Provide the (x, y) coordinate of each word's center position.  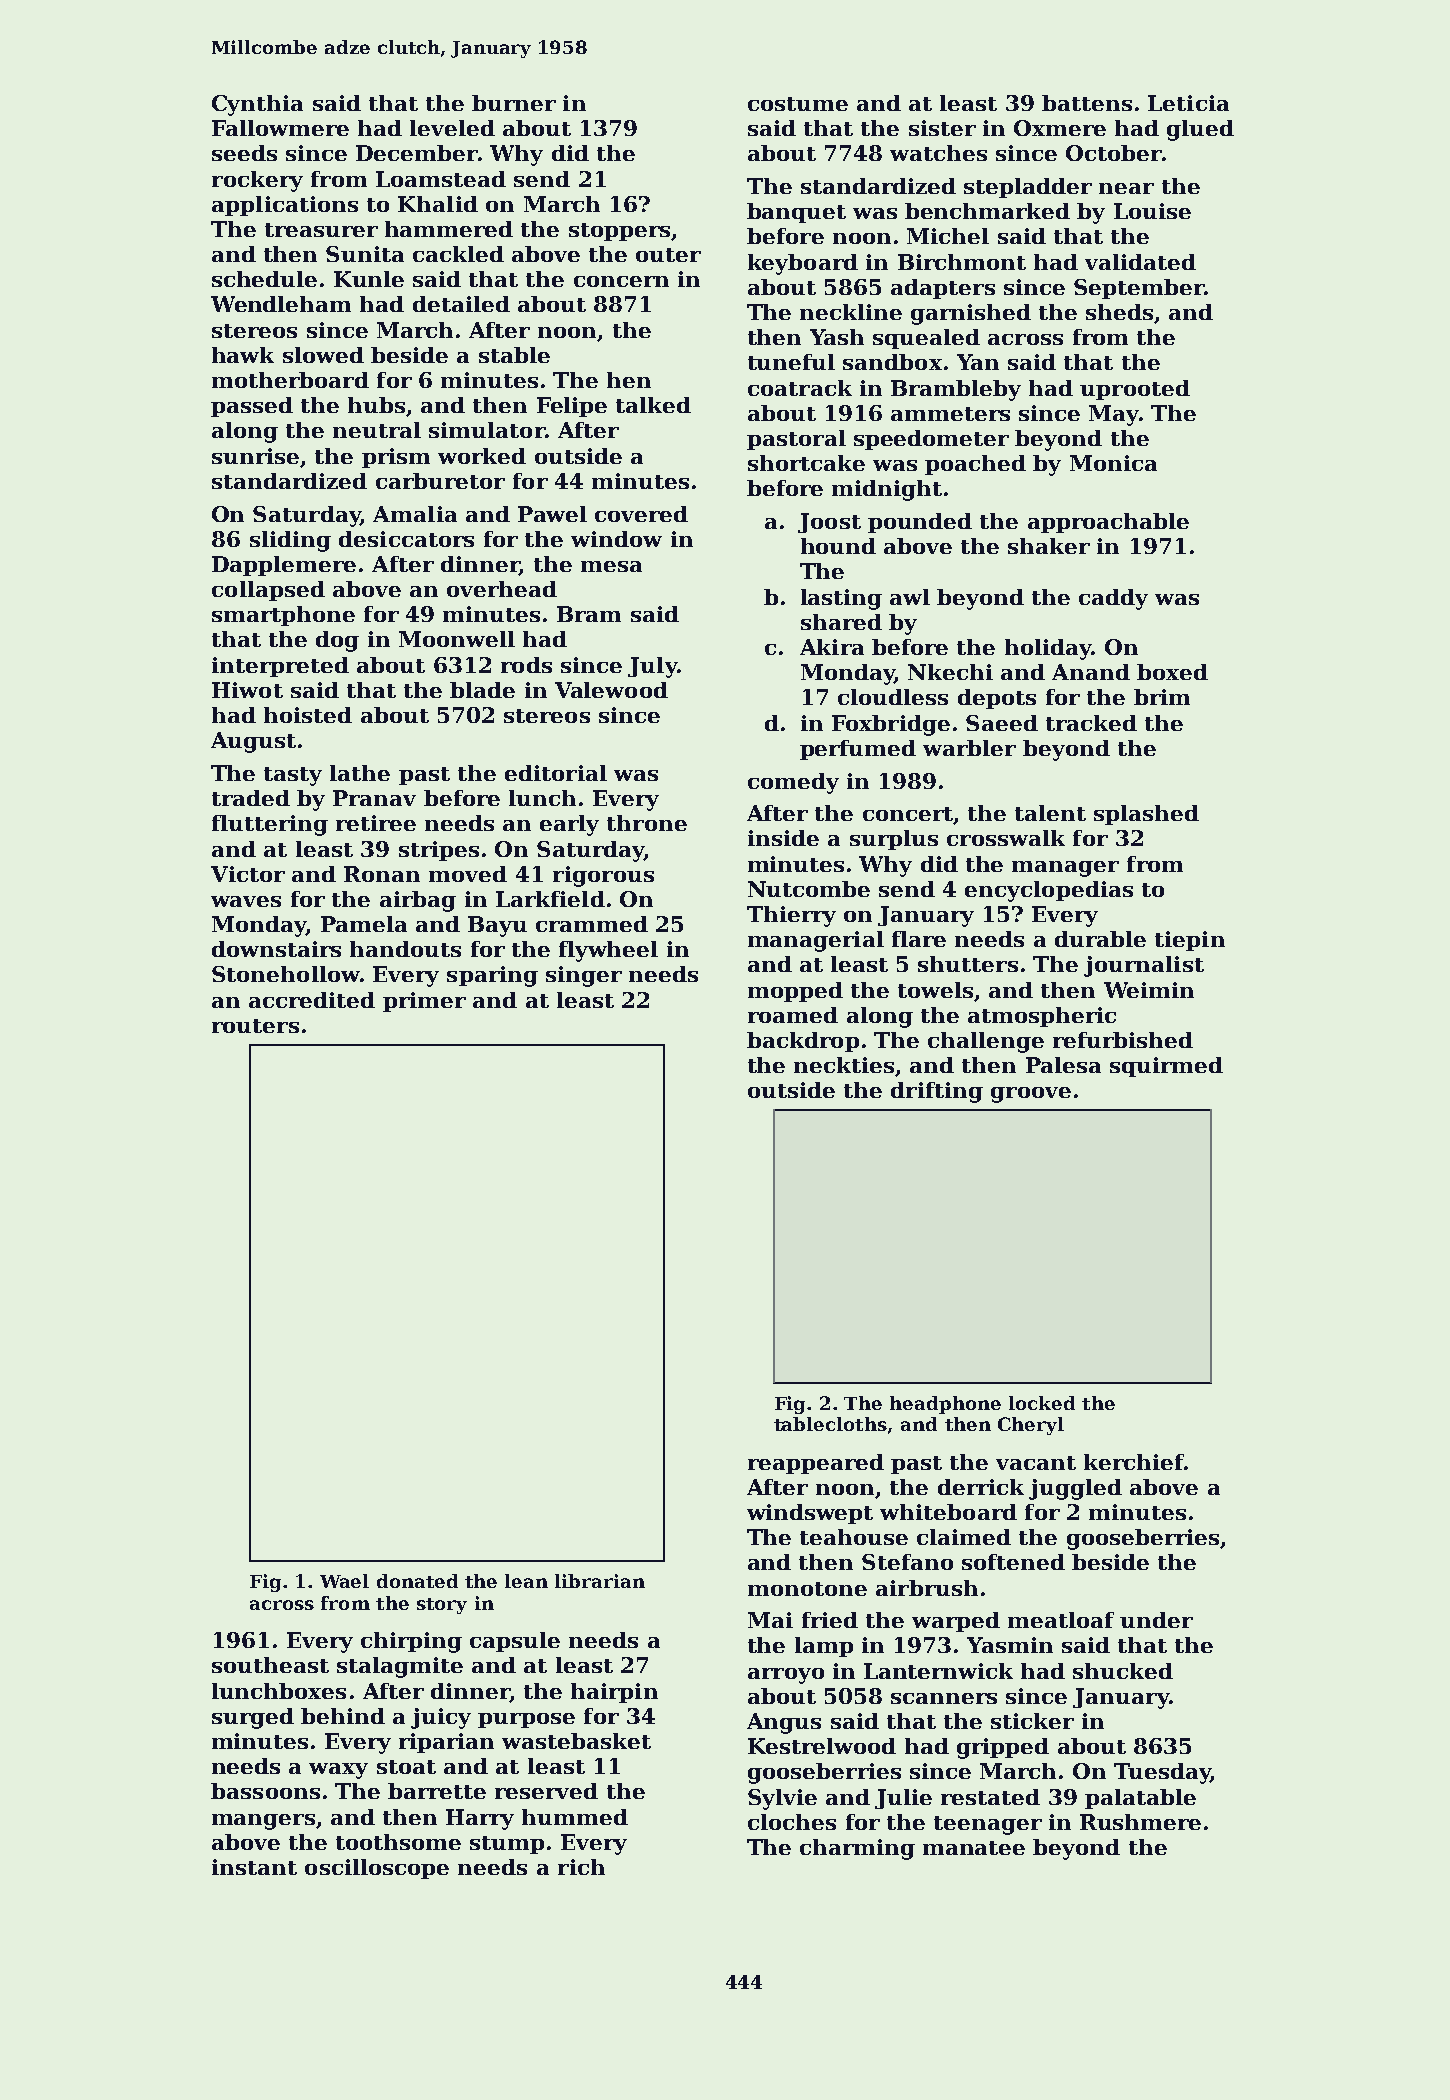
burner (514, 103)
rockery (257, 181)
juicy (441, 1718)
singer (584, 976)
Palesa (1063, 1065)
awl (910, 597)
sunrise (255, 456)
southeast (270, 1665)
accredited (312, 1000)
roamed (793, 1015)
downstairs (276, 949)
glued (1200, 130)
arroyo (786, 1676)
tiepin (1190, 941)
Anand (1091, 672)
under (1156, 1620)
